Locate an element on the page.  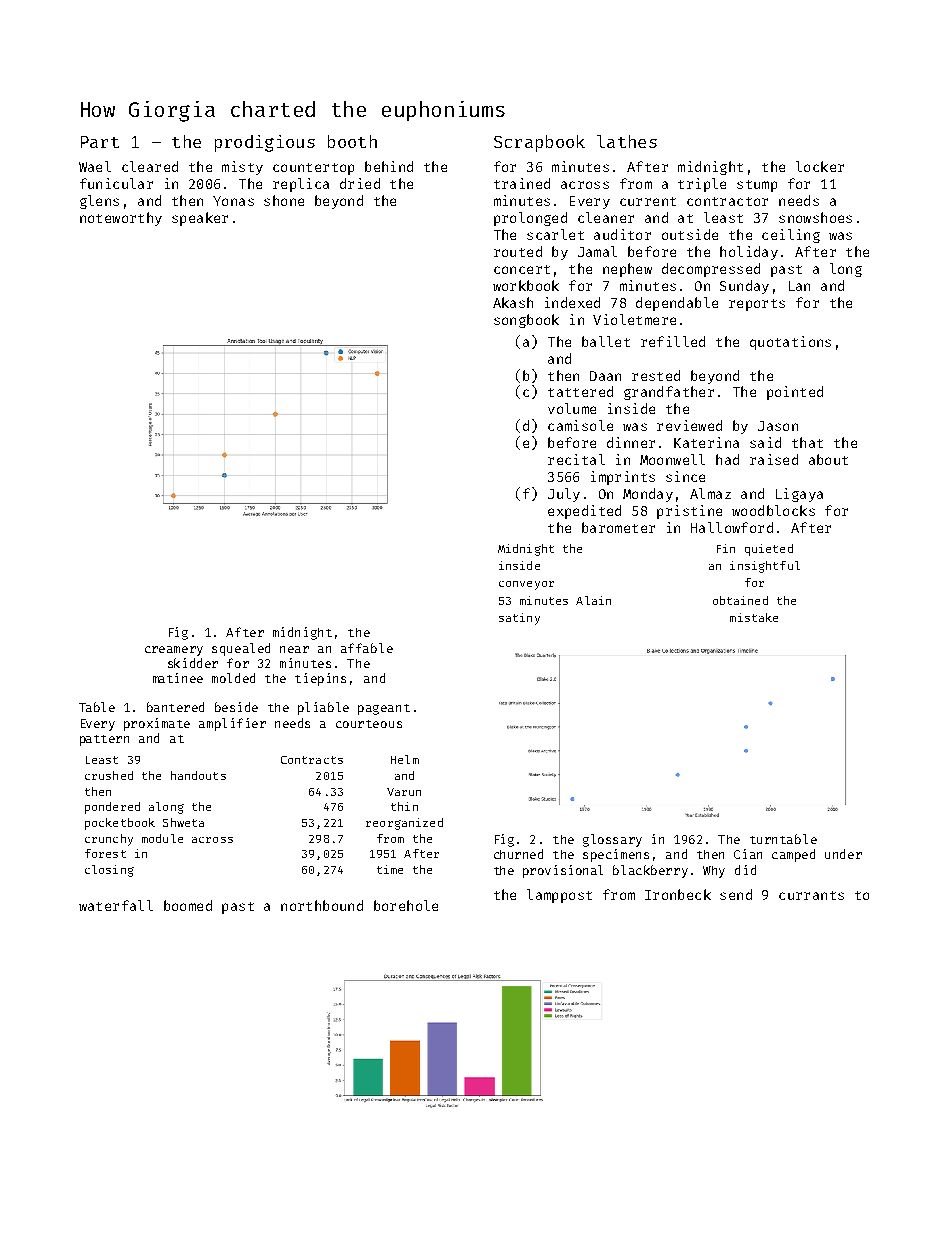
Part is located at coordinates (100, 142).
